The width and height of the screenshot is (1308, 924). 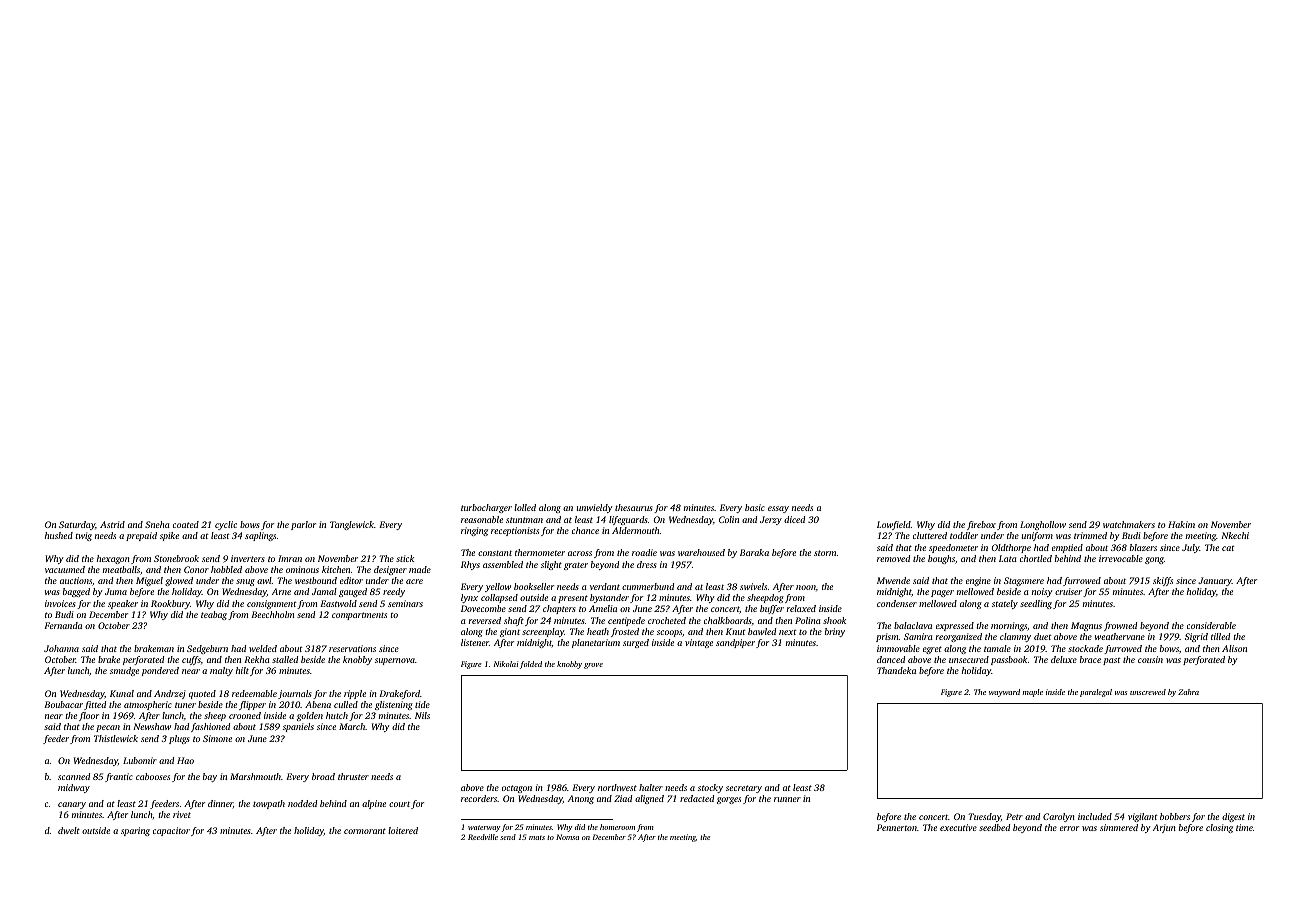 What do you see at coordinates (422, 704) in the screenshot?
I see `tide` at bounding box center [422, 704].
